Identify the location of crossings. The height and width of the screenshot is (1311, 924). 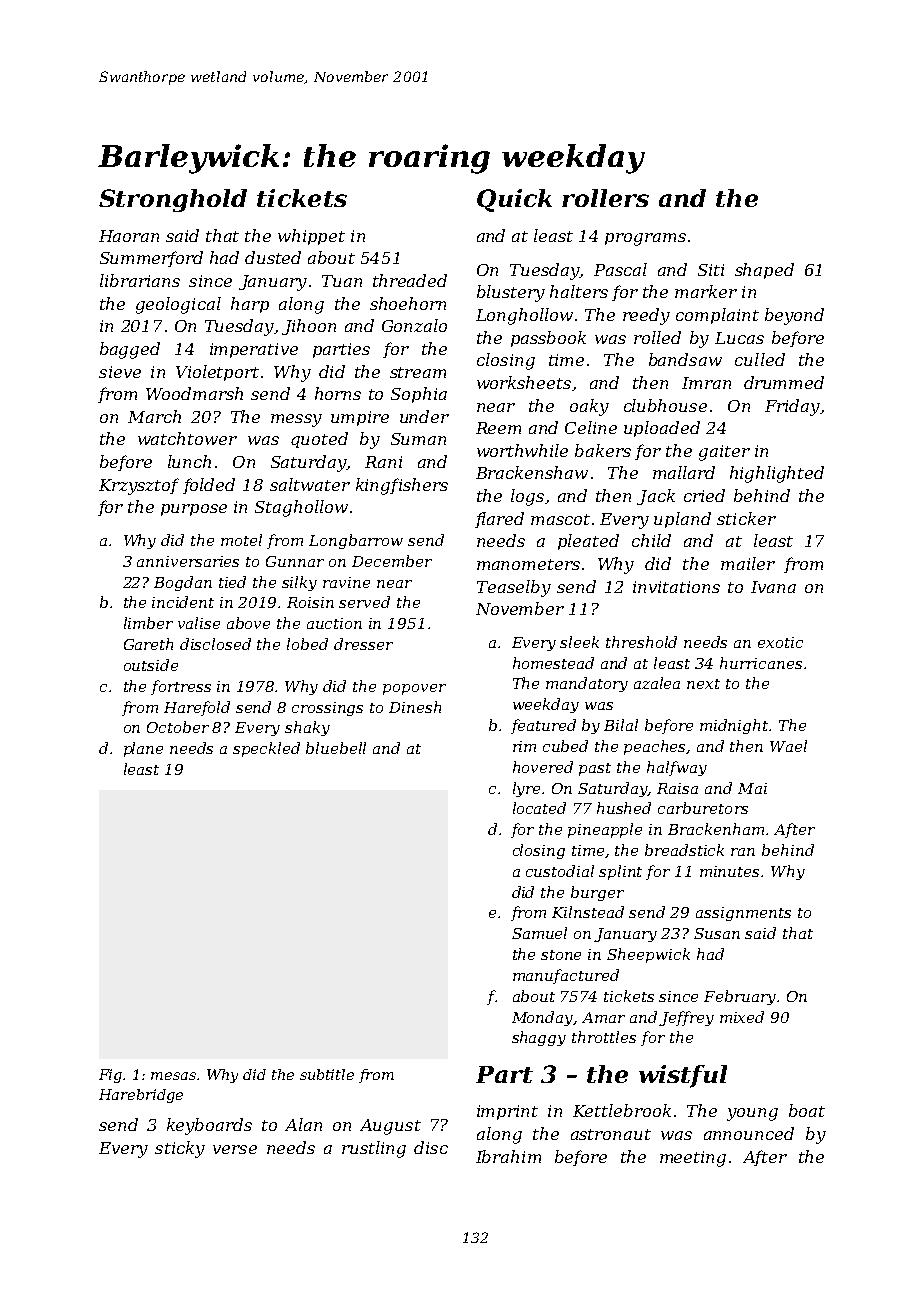
(327, 709).
